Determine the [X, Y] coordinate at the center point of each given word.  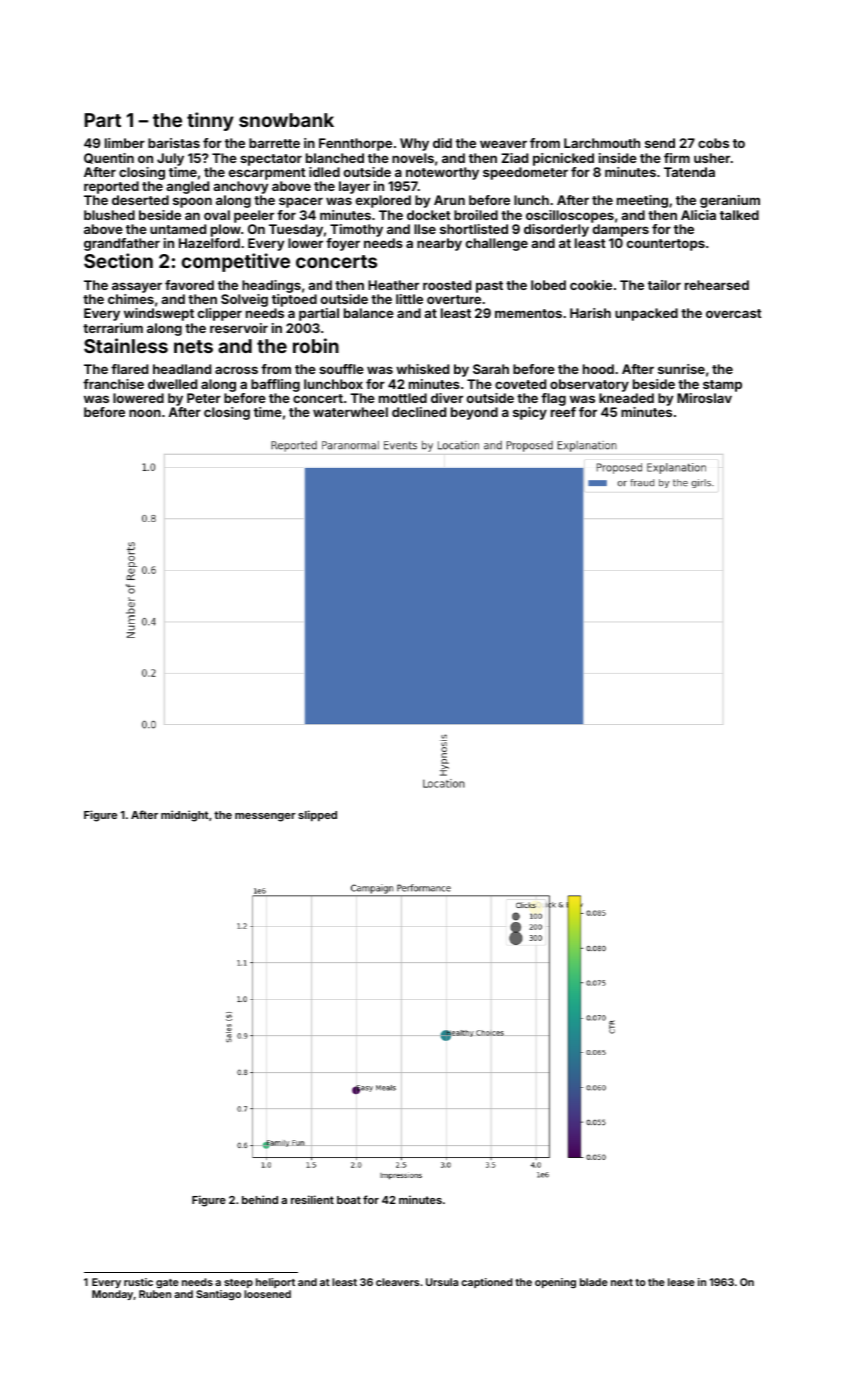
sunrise [681, 369]
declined [419, 412]
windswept [159, 314]
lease [681, 1282]
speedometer [525, 173]
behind [260, 1199]
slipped [317, 816]
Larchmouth [602, 143]
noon [145, 413]
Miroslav [704, 398]
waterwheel [350, 412]
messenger [265, 817]
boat [349, 1200]
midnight [185, 816]
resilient [312, 1199]
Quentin [109, 158]
